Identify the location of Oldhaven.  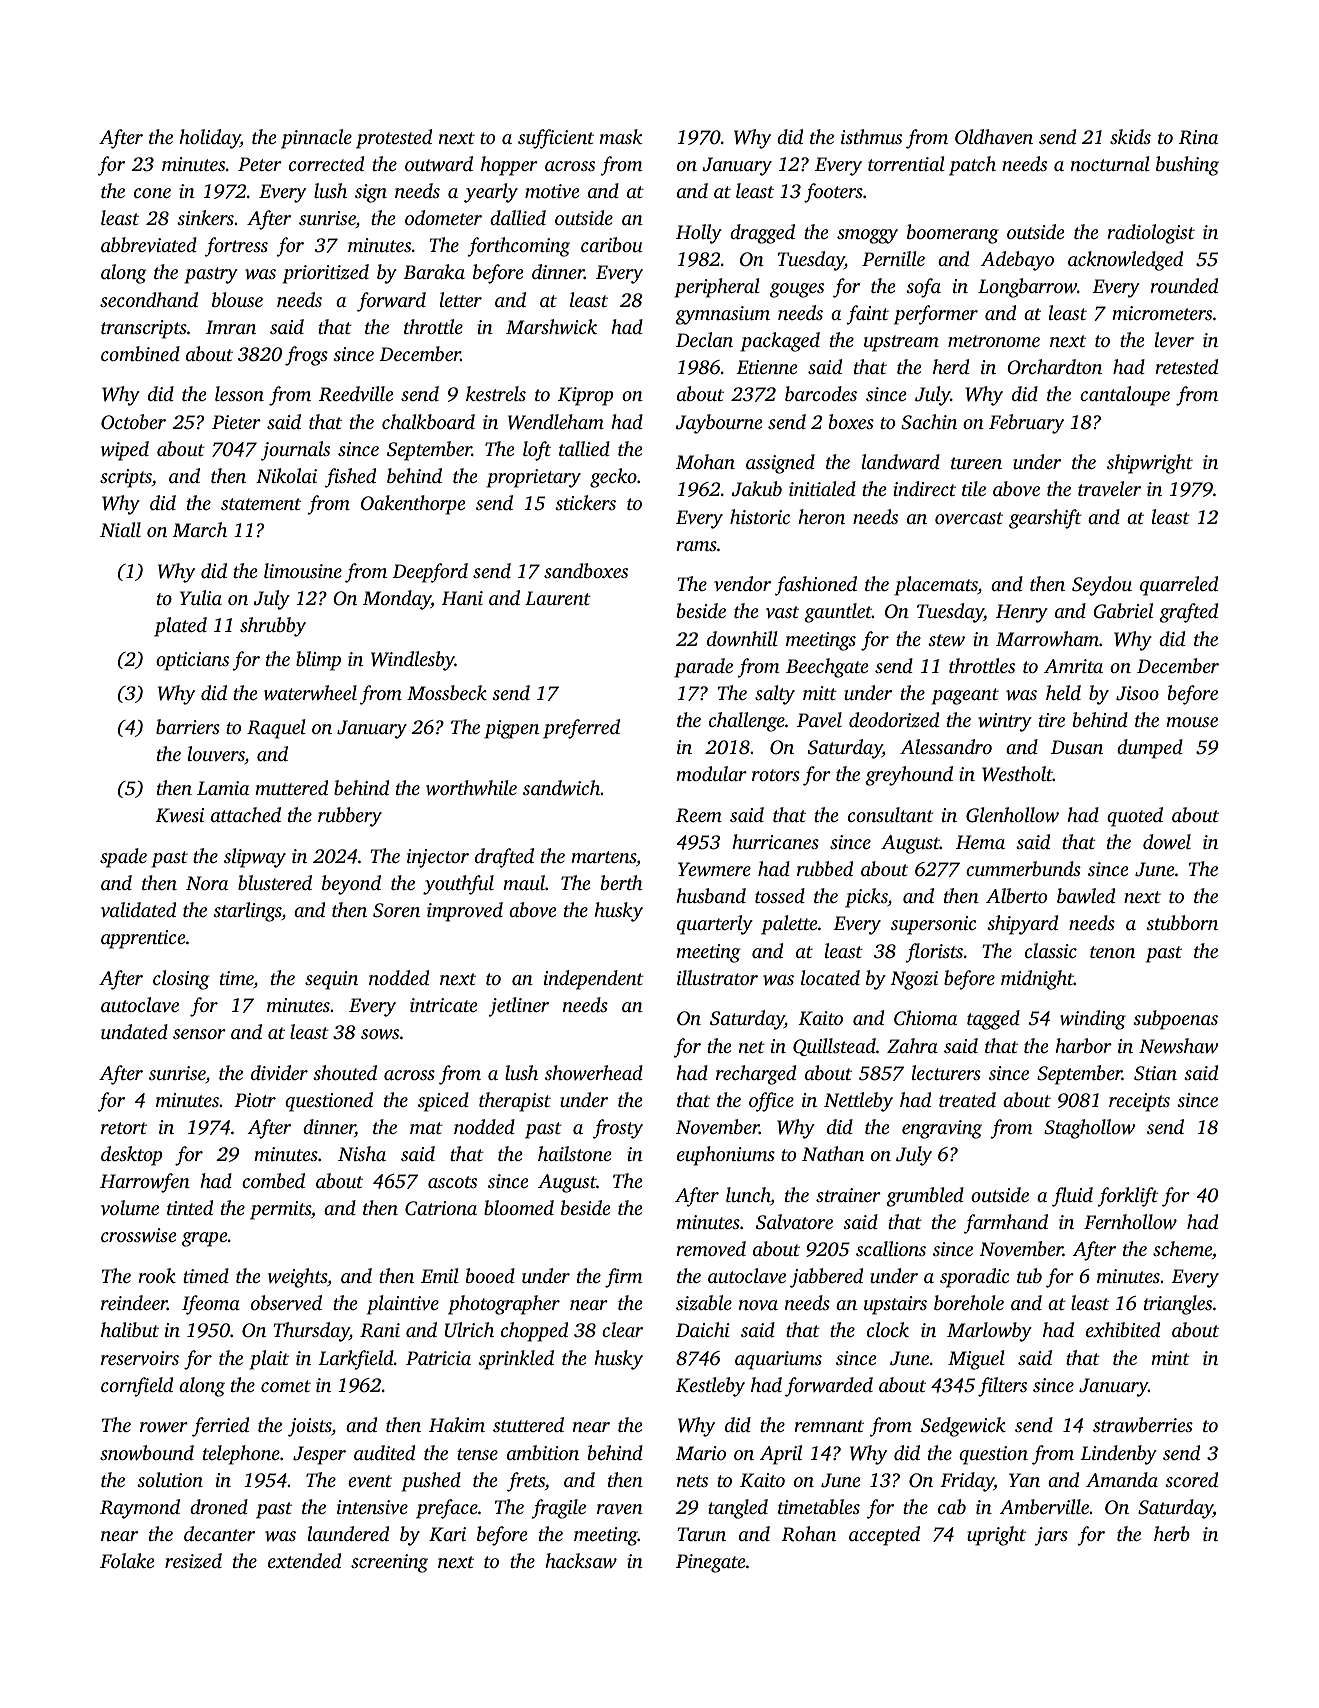
(994, 137).
